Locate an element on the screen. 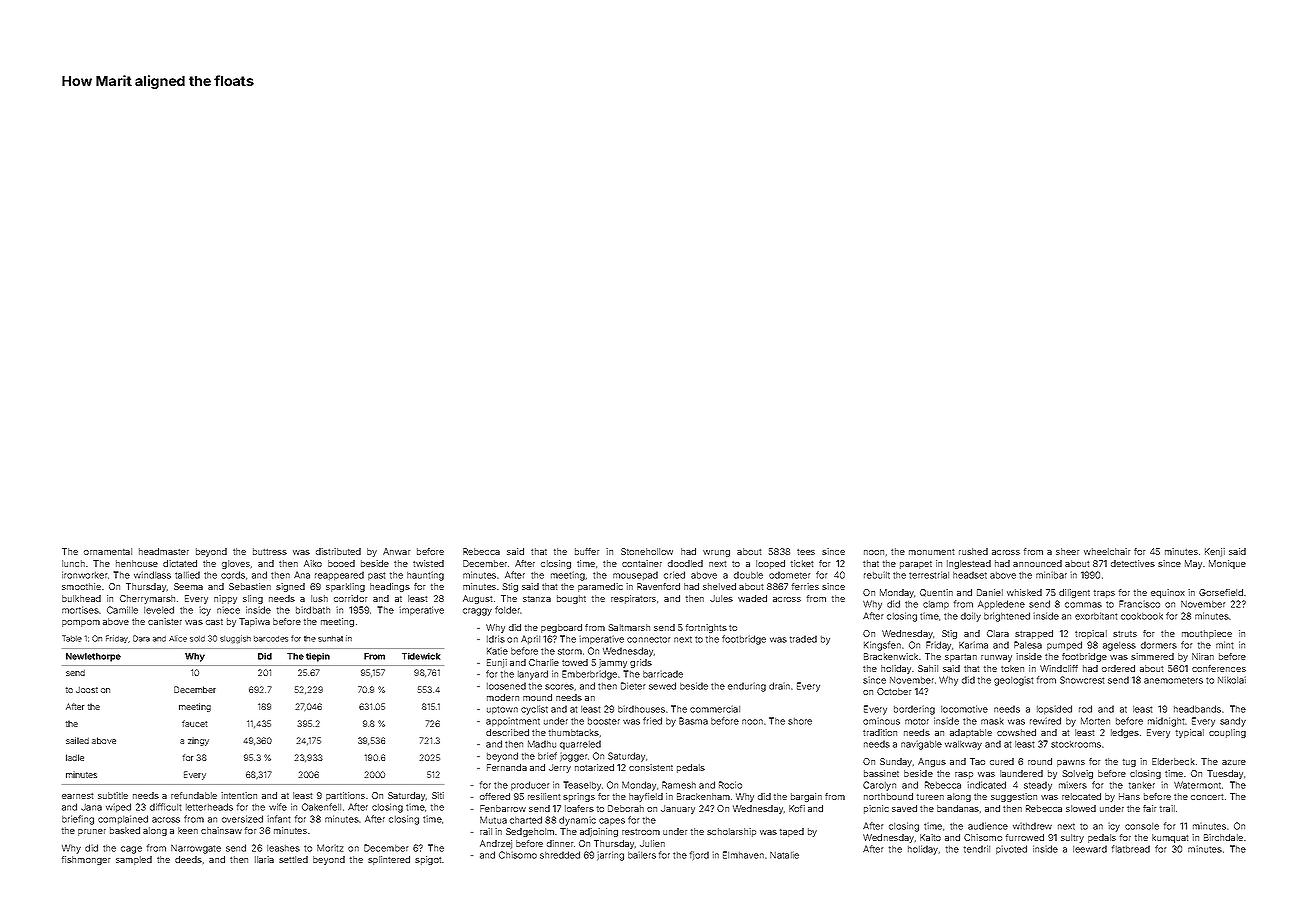 The width and height of the screenshot is (1308, 924). distributed is located at coordinates (338, 551).
